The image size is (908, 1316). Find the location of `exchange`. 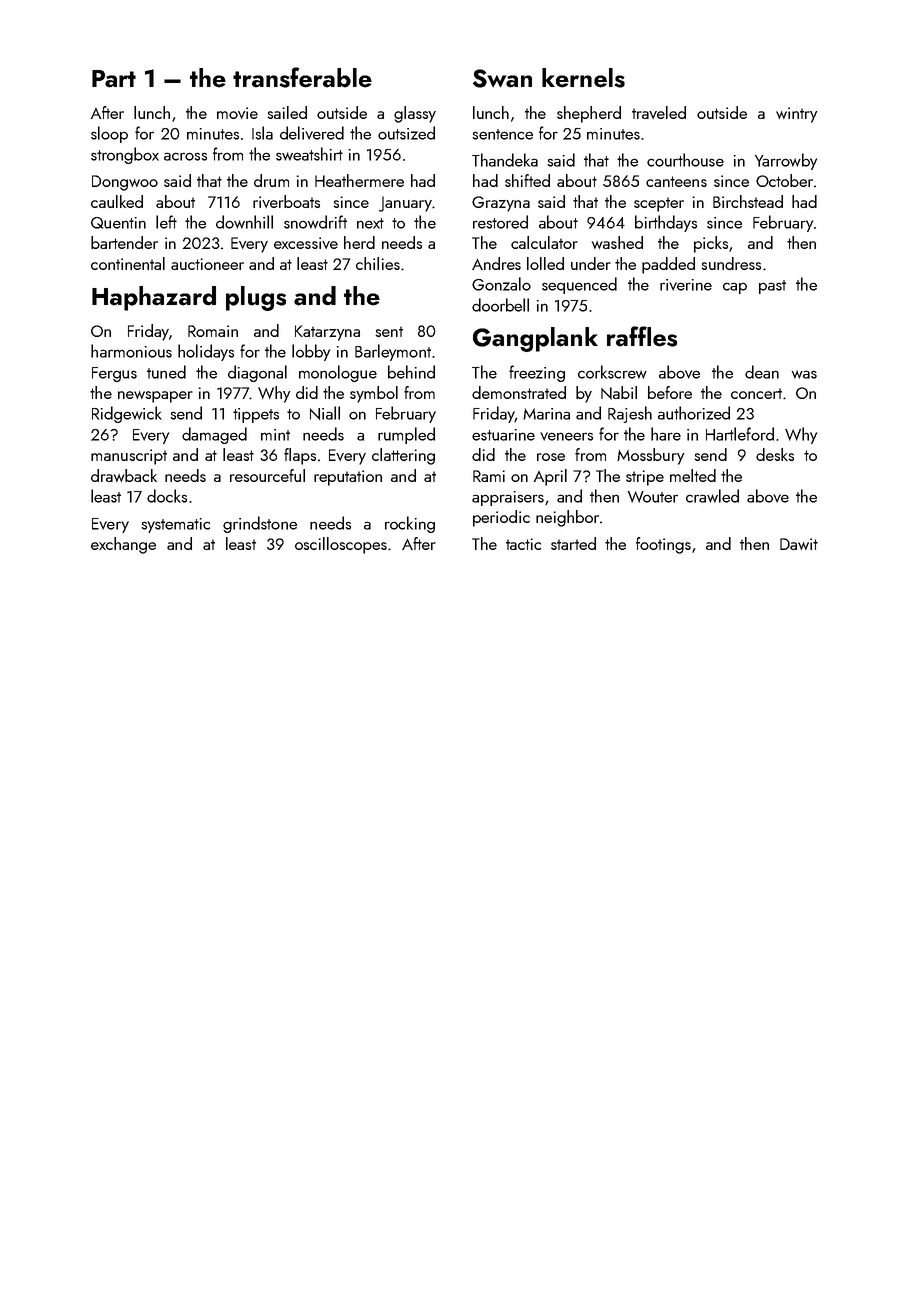

exchange is located at coordinates (123, 545).
